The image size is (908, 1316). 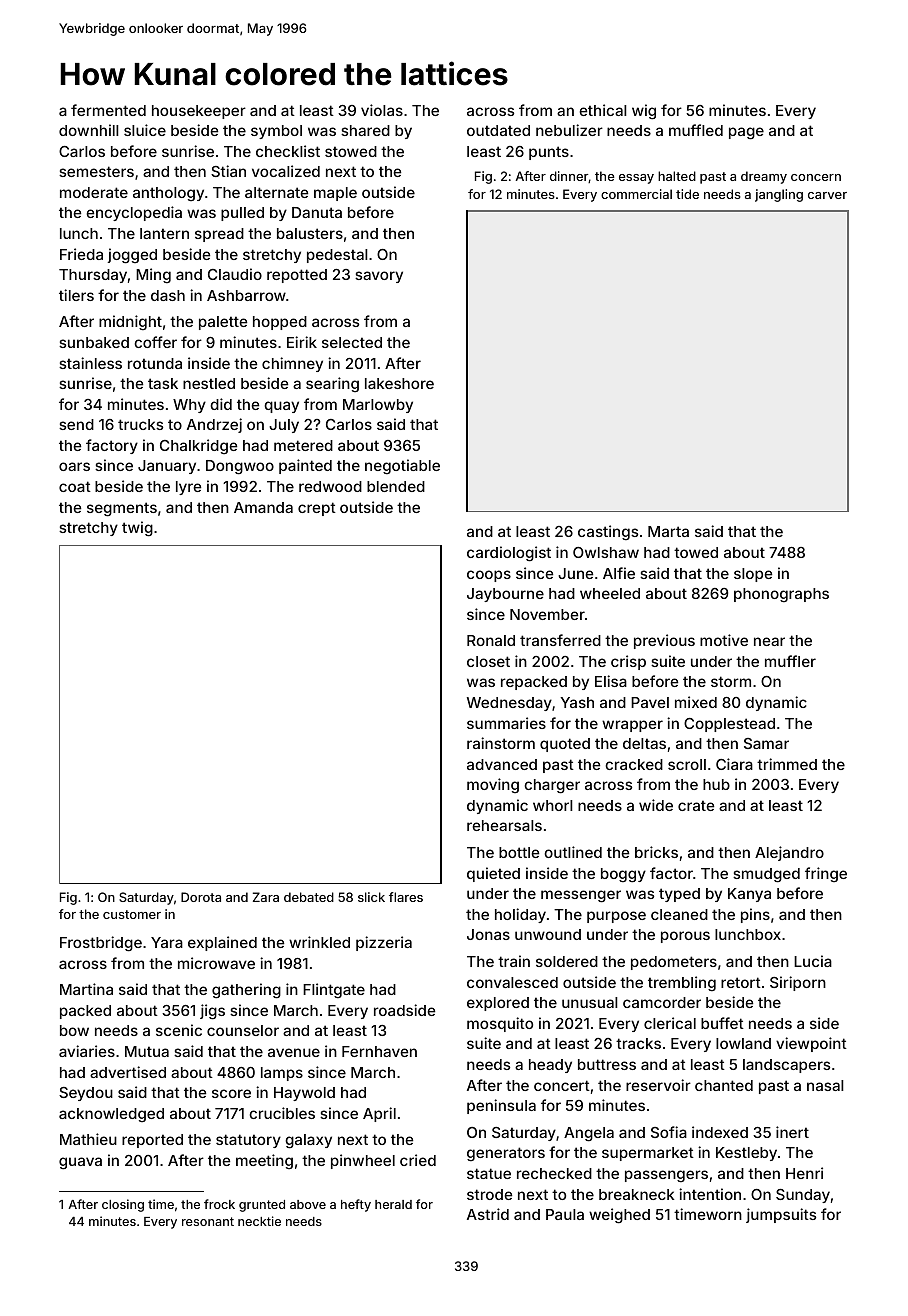 I want to click on viewpoint, so click(x=811, y=1044).
